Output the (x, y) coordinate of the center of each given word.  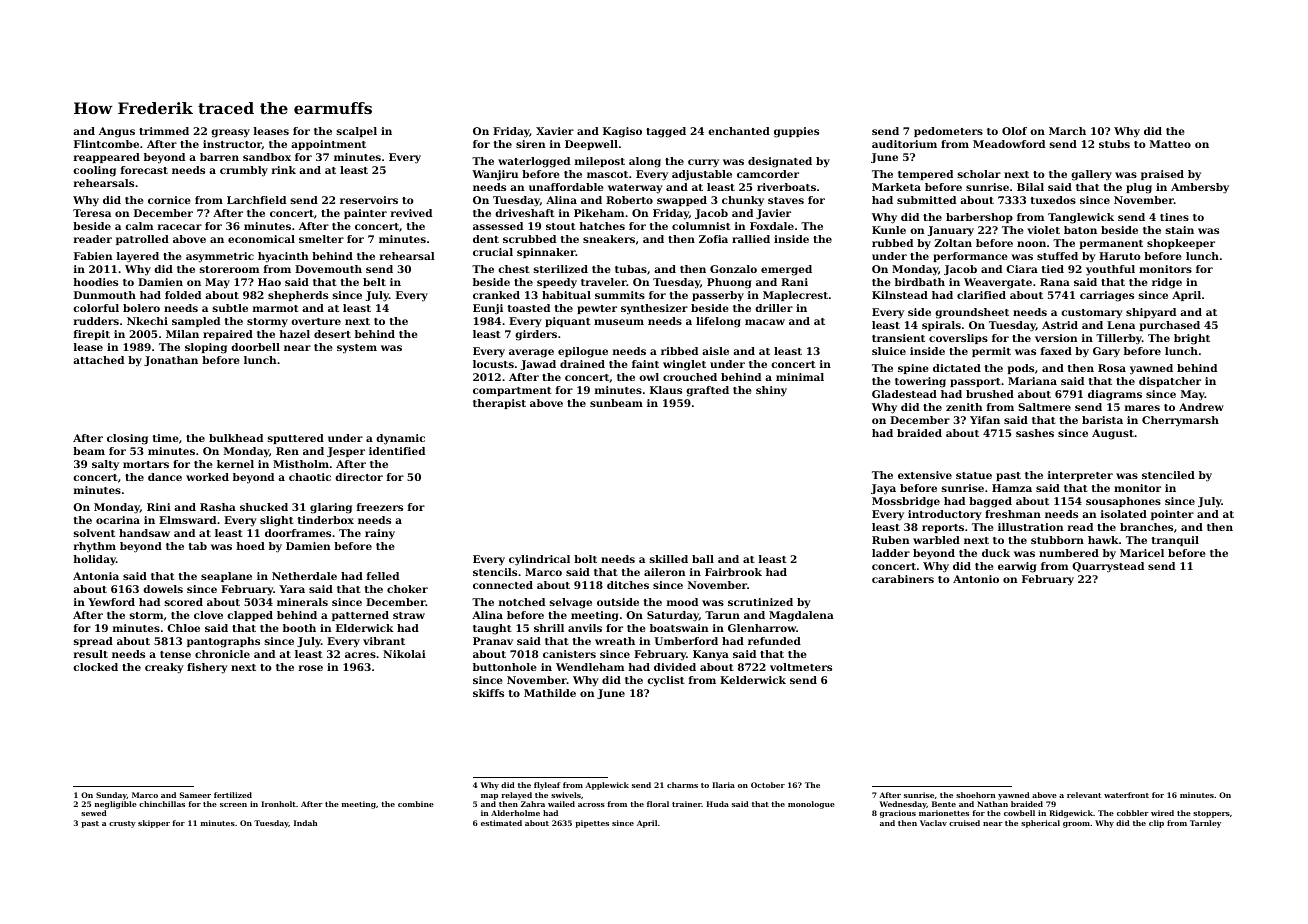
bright (1192, 339)
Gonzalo (733, 269)
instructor (232, 145)
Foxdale (772, 226)
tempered (925, 175)
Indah (306, 823)
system (357, 348)
